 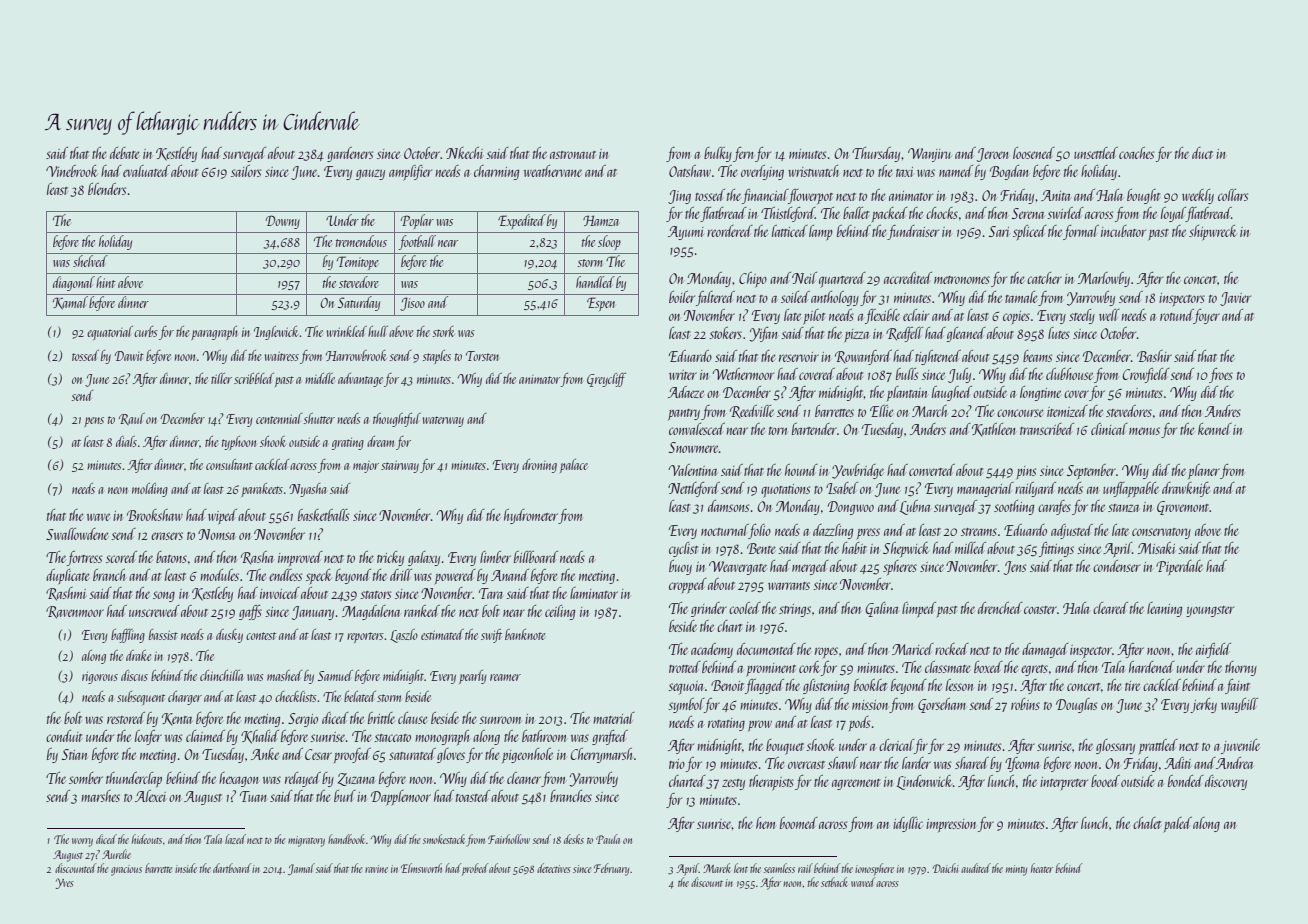 I want to click on blenders, so click(x=107, y=189).
